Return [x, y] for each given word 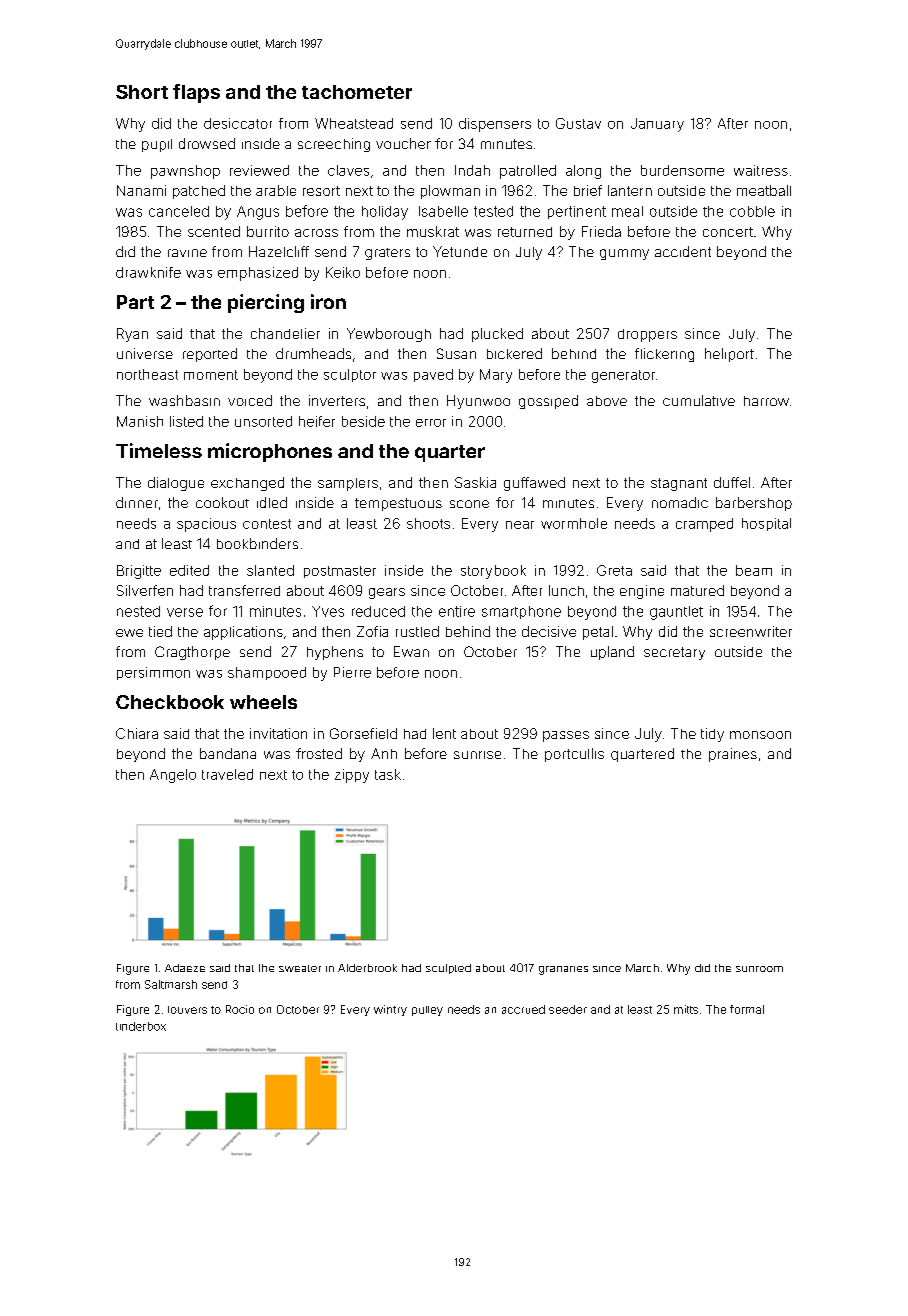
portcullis [574, 755]
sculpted [448, 969]
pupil [157, 145]
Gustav [578, 123]
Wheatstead [354, 123]
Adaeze [185, 968]
